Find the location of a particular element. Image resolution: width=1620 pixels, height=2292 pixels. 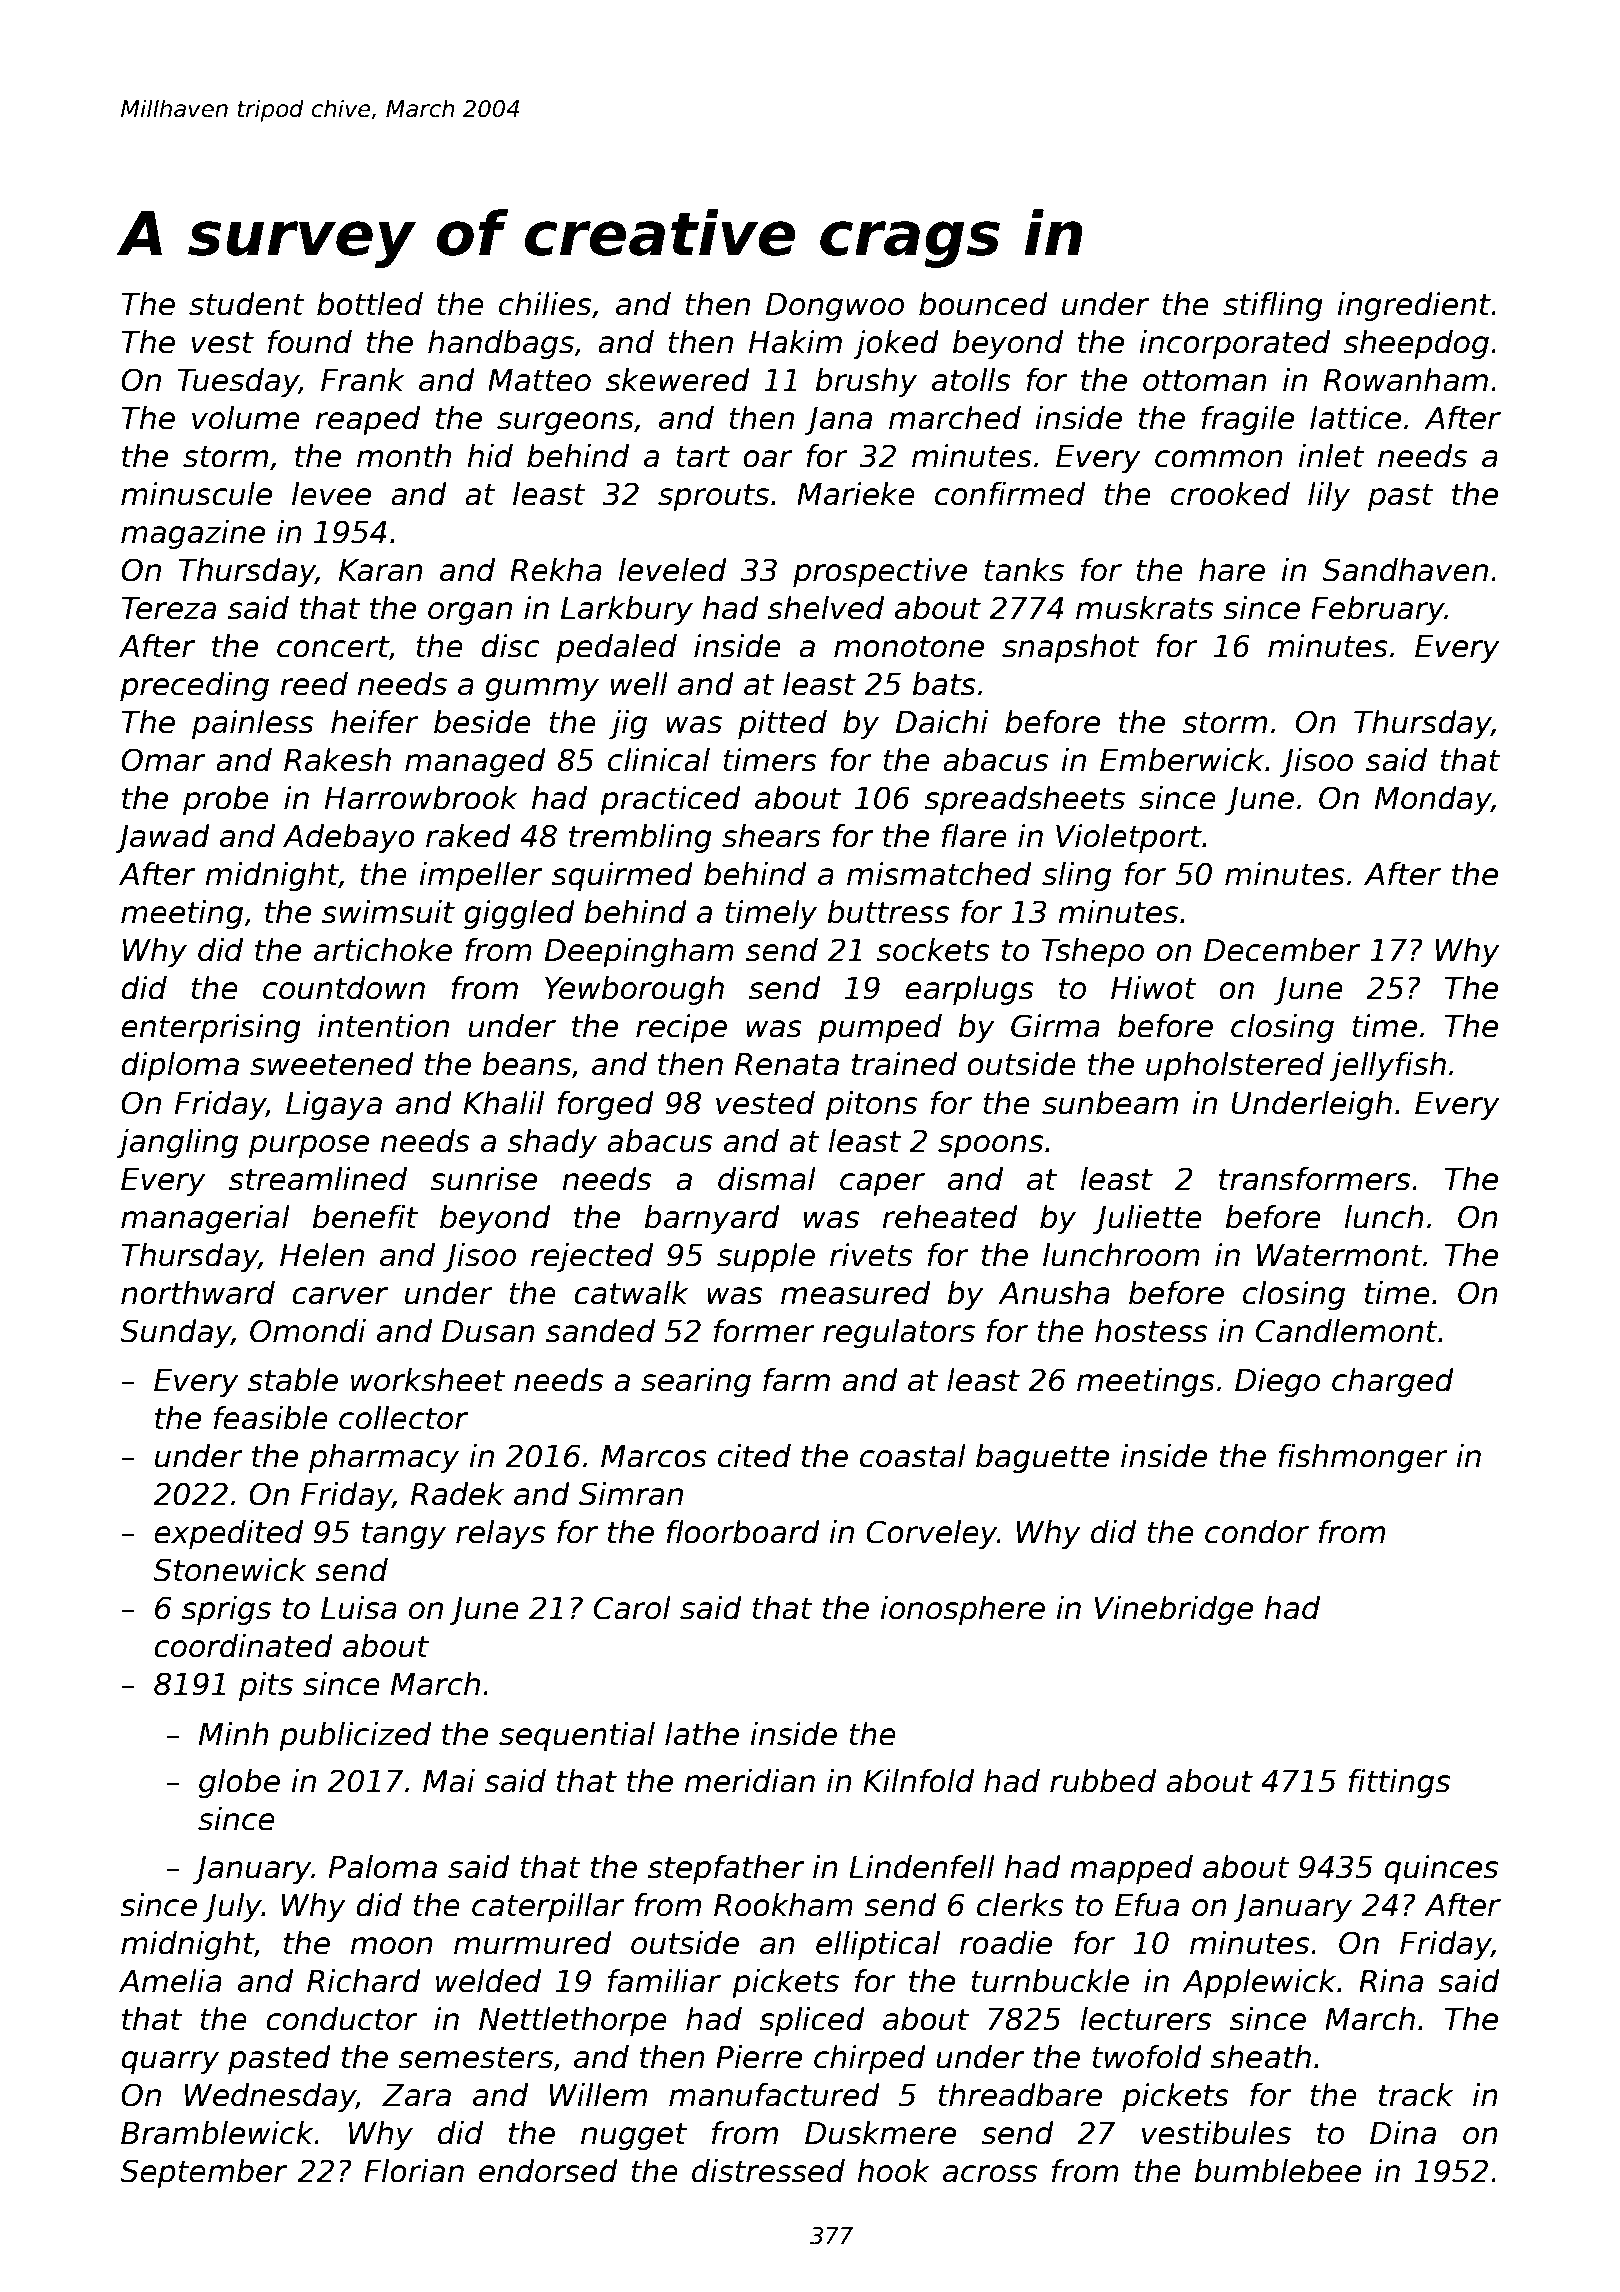

condor is located at coordinates (1257, 1532).
